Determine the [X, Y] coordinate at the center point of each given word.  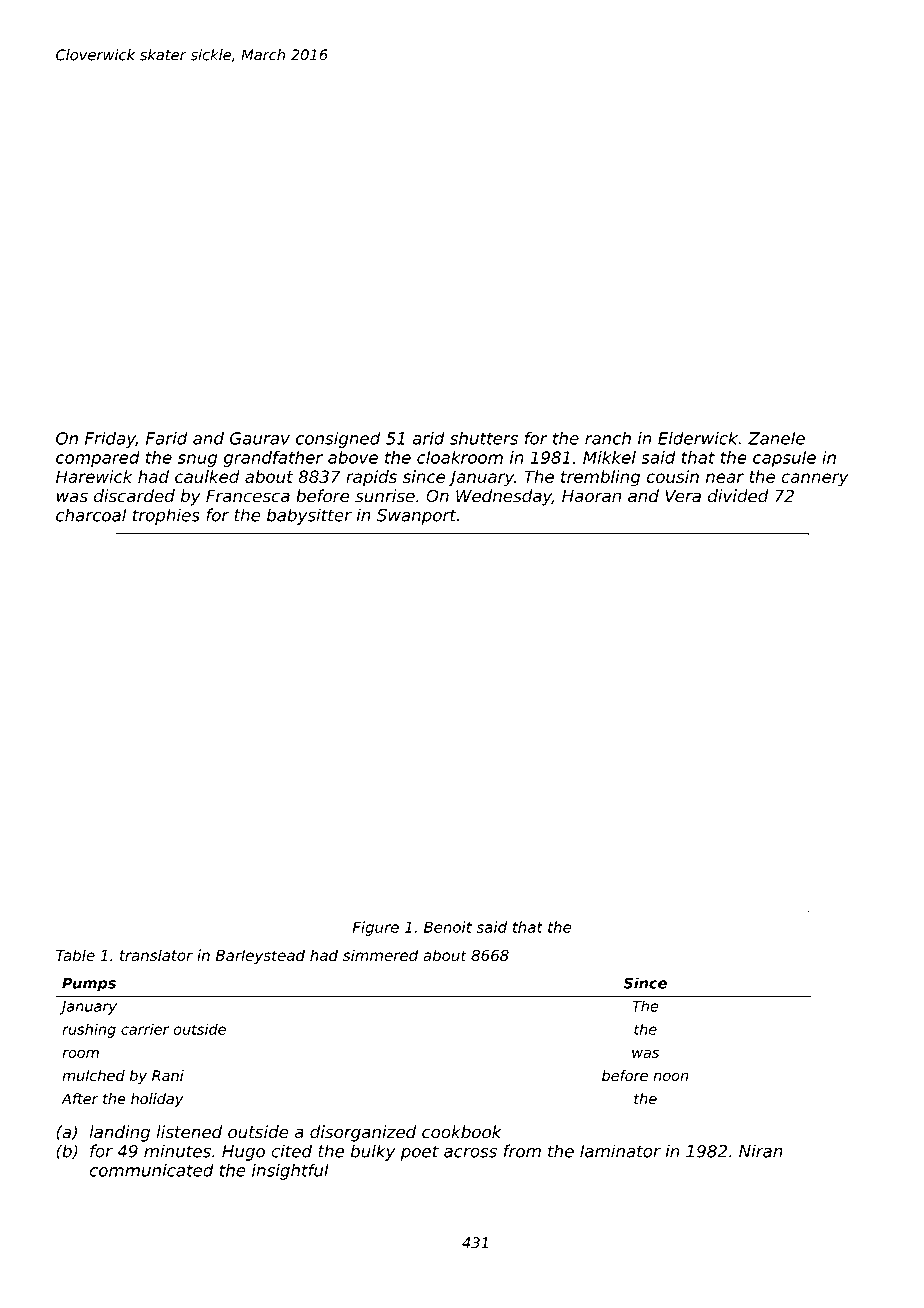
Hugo [243, 1153]
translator [156, 955]
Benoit [448, 927]
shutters [484, 438]
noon [671, 1076]
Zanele [776, 438]
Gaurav [260, 438]
